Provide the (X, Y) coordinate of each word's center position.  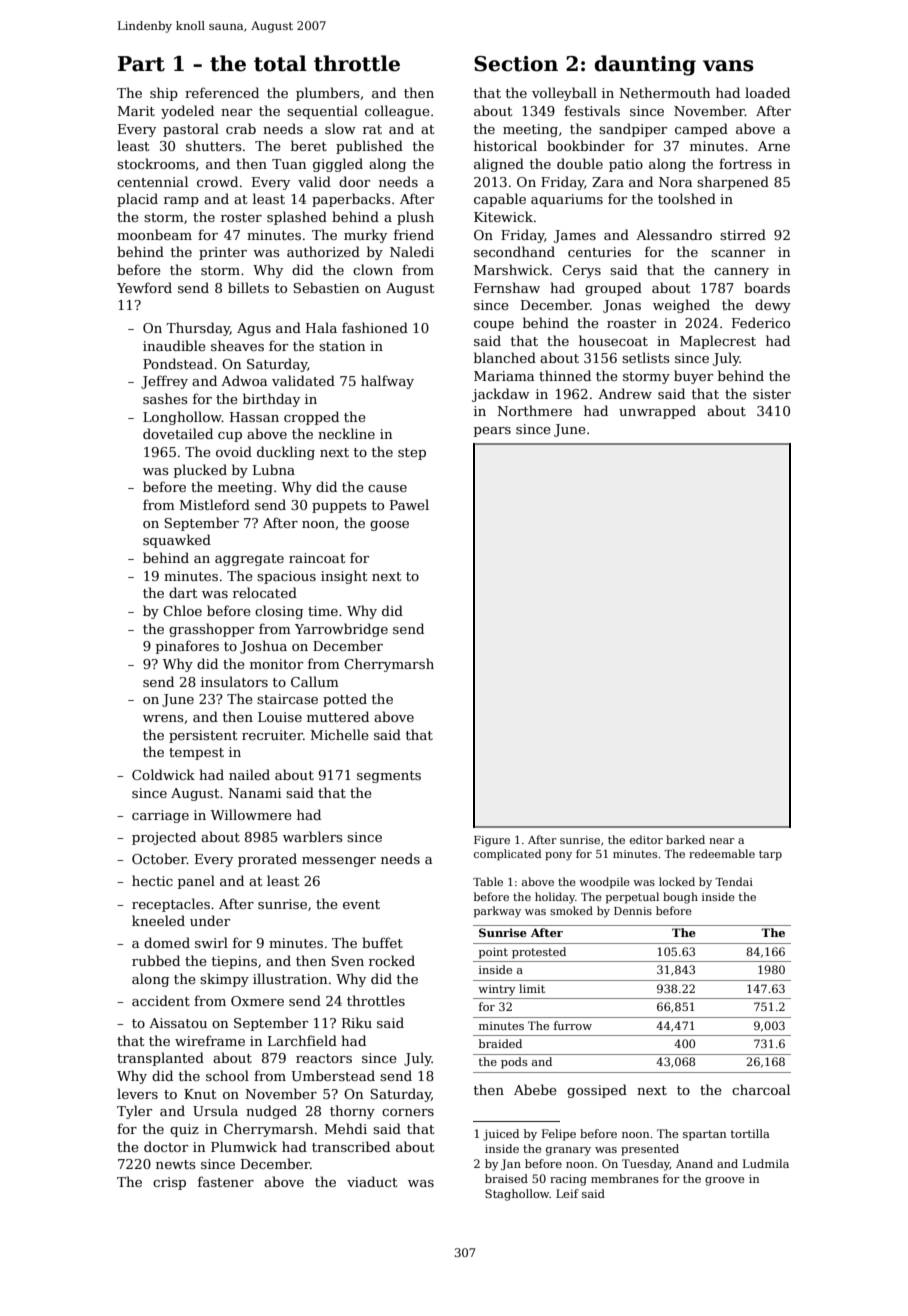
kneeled (158, 920)
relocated (265, 592)
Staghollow (517, 1195)
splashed (297, 218)
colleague (397, 112)
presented (650, 1150)
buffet (382, 942)
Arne (774, 146)
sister (772, 394)
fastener (226, 1181)
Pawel (409, 504)
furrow (573, 1025)
